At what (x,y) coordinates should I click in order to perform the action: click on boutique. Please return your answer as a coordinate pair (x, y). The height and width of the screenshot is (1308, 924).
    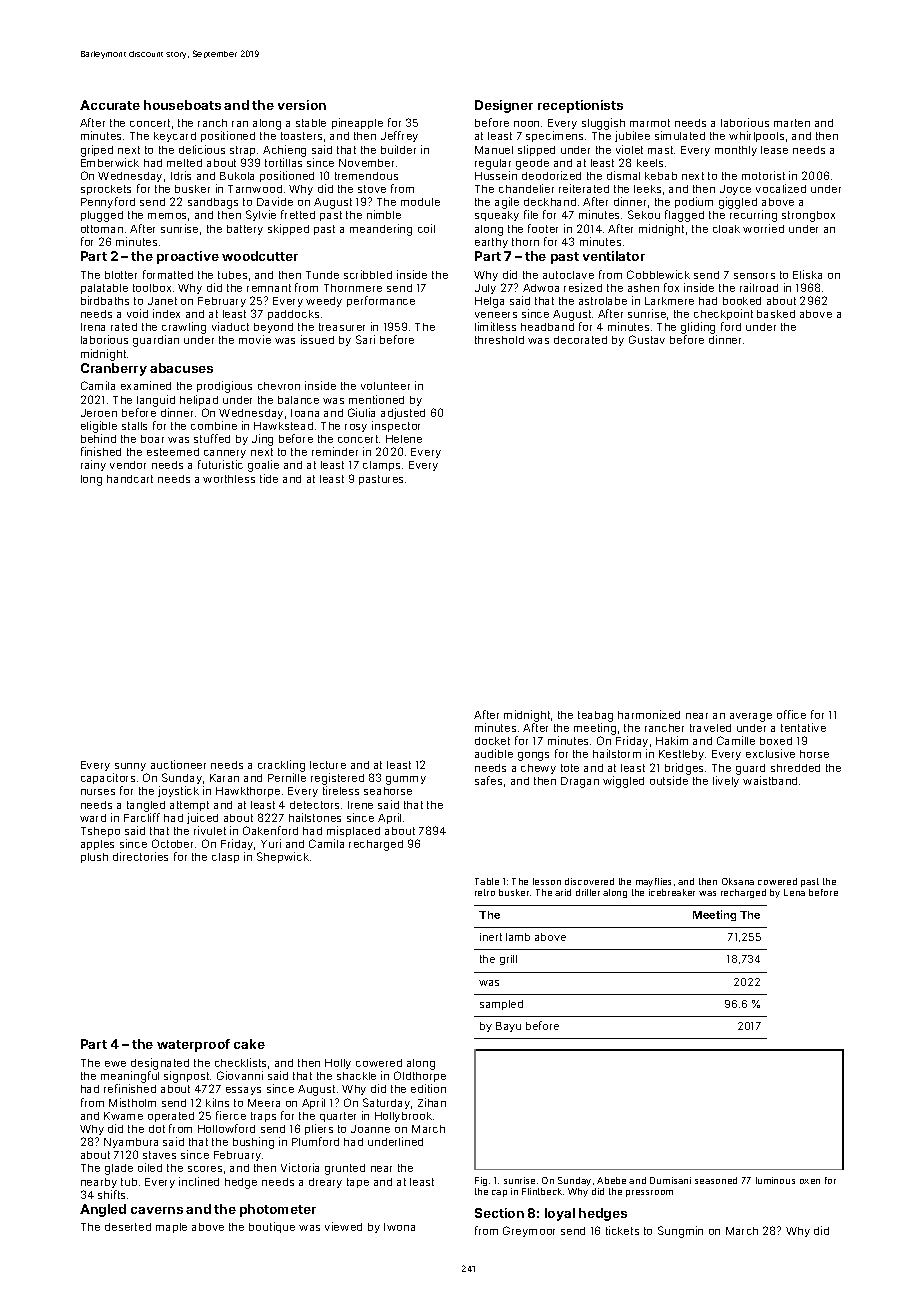
    Looking at the image, I should click on (272, 1227).
